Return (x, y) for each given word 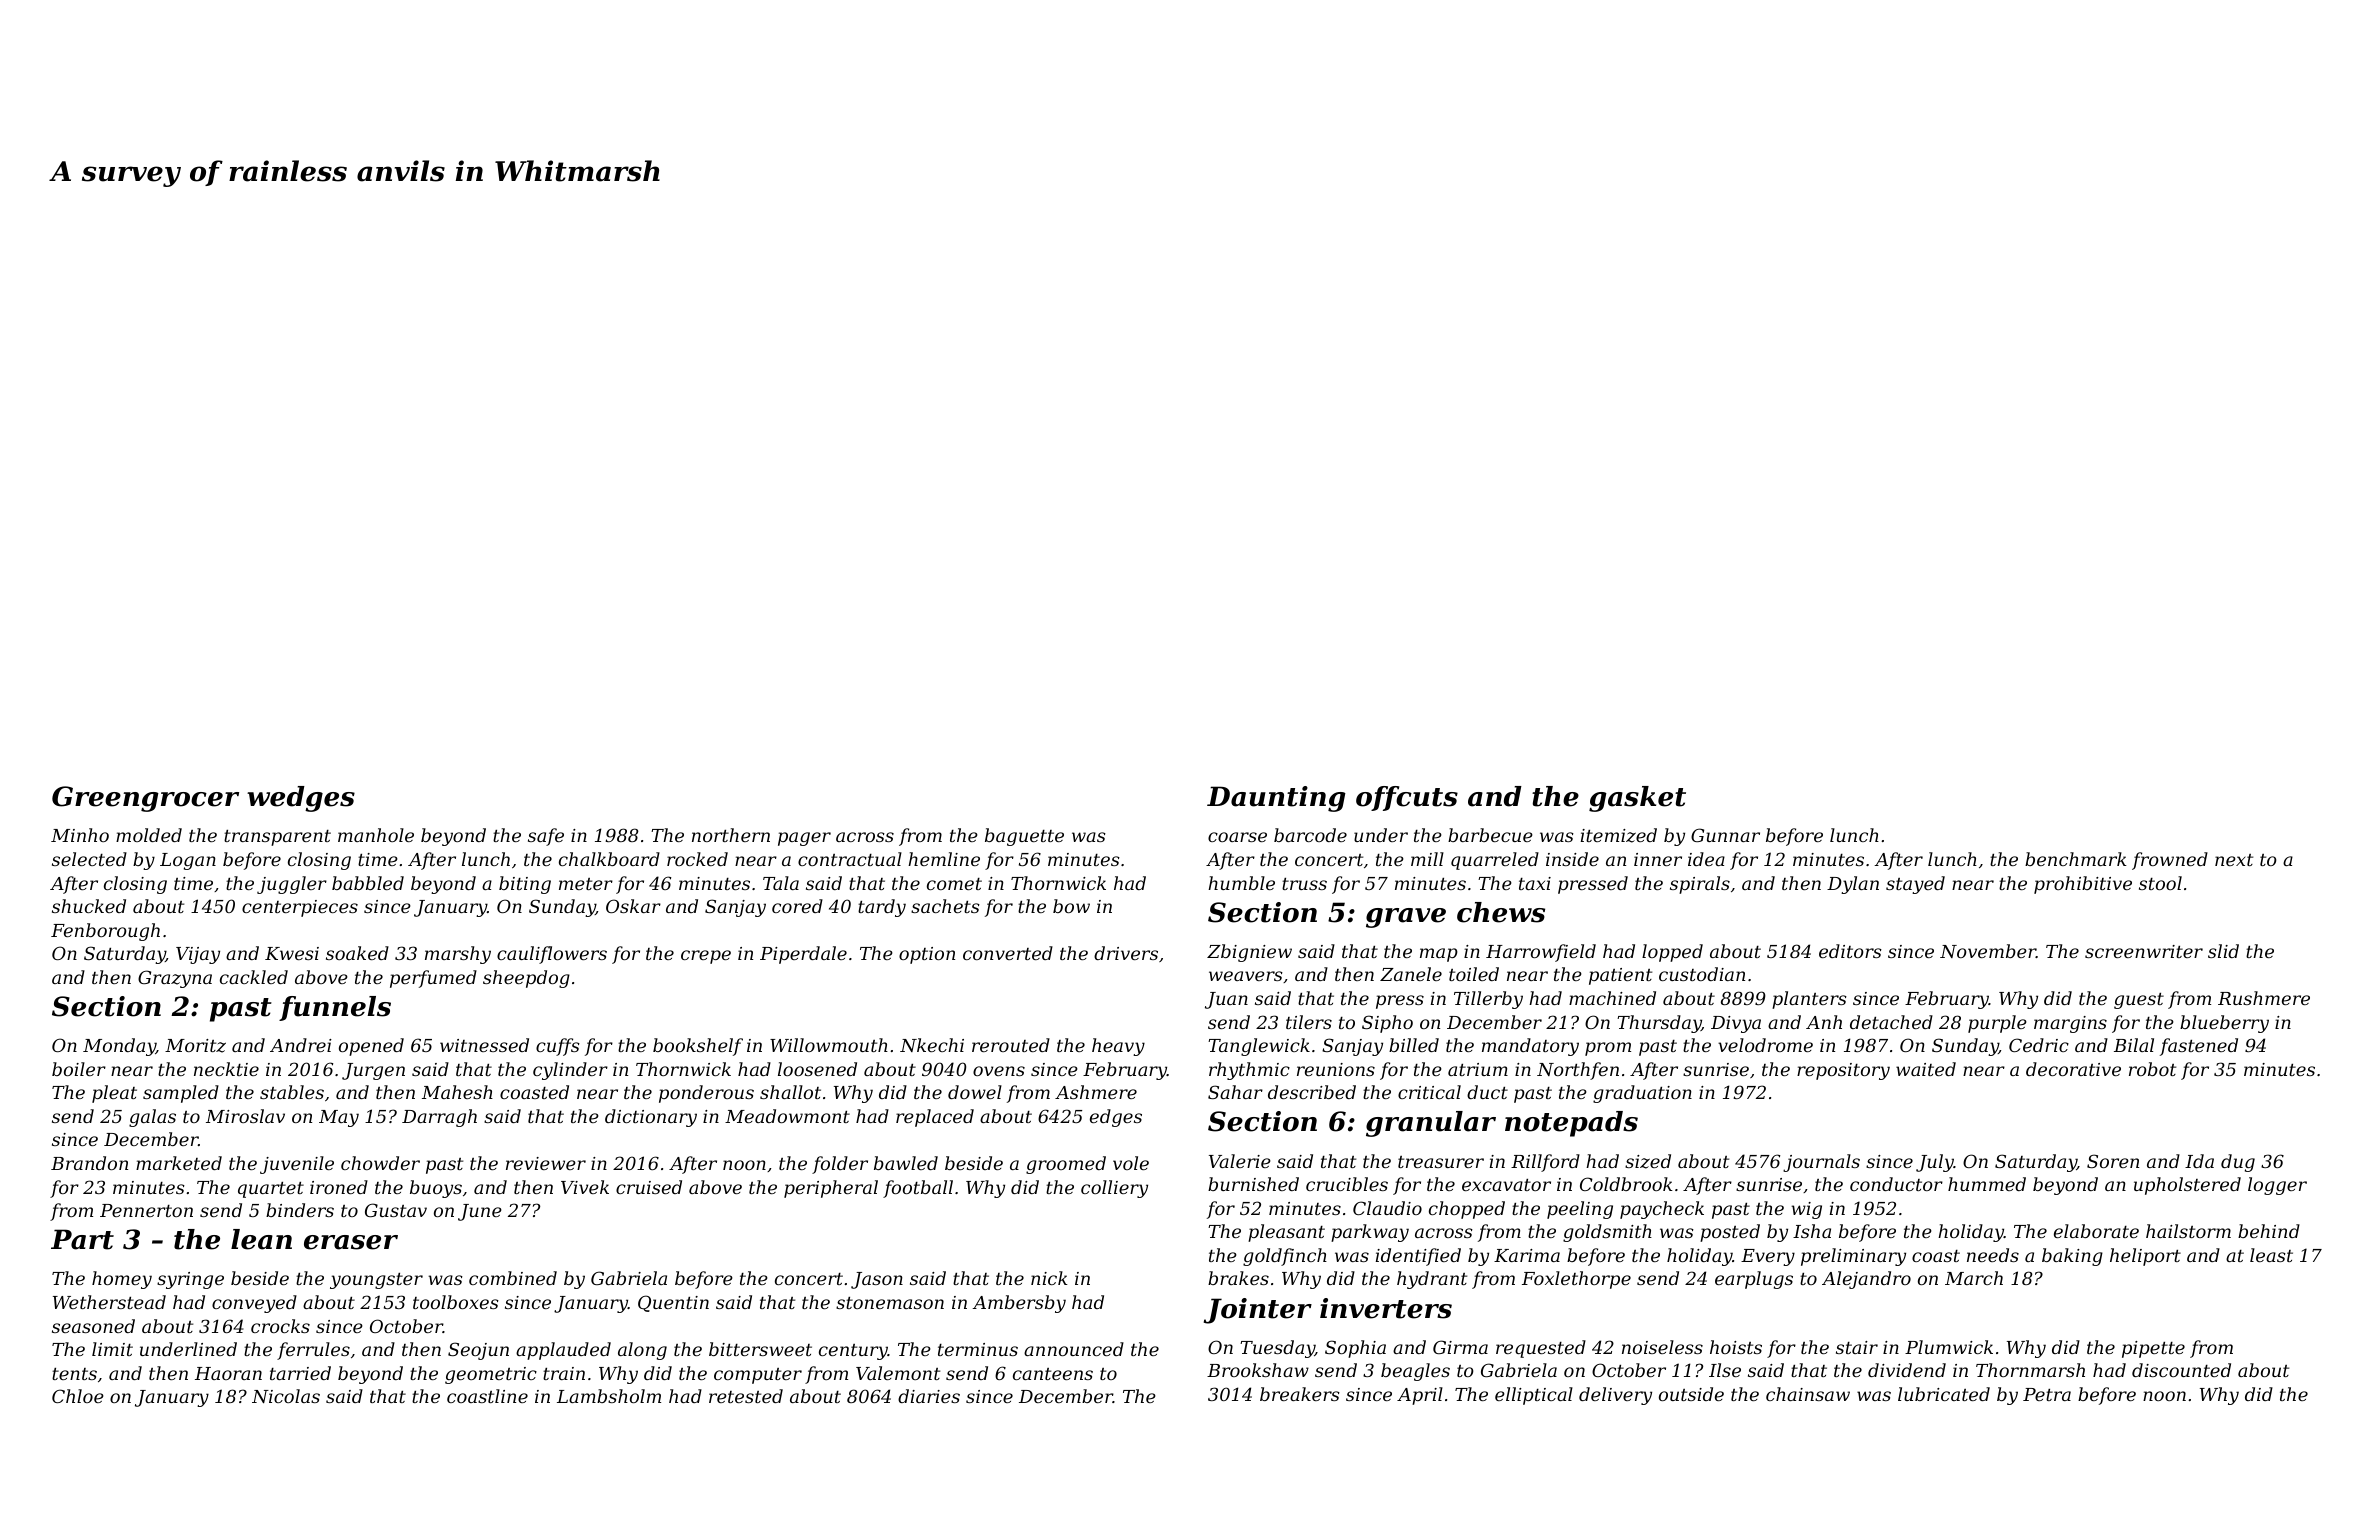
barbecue (1490, 835)
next (2234, 860)
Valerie (1240, 1161)
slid (2223, 951)
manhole (376, 835)
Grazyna (175, 979)
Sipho (1387, 1024)
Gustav (396, 1210)
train (564, 1373)
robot (2152, 1069)
